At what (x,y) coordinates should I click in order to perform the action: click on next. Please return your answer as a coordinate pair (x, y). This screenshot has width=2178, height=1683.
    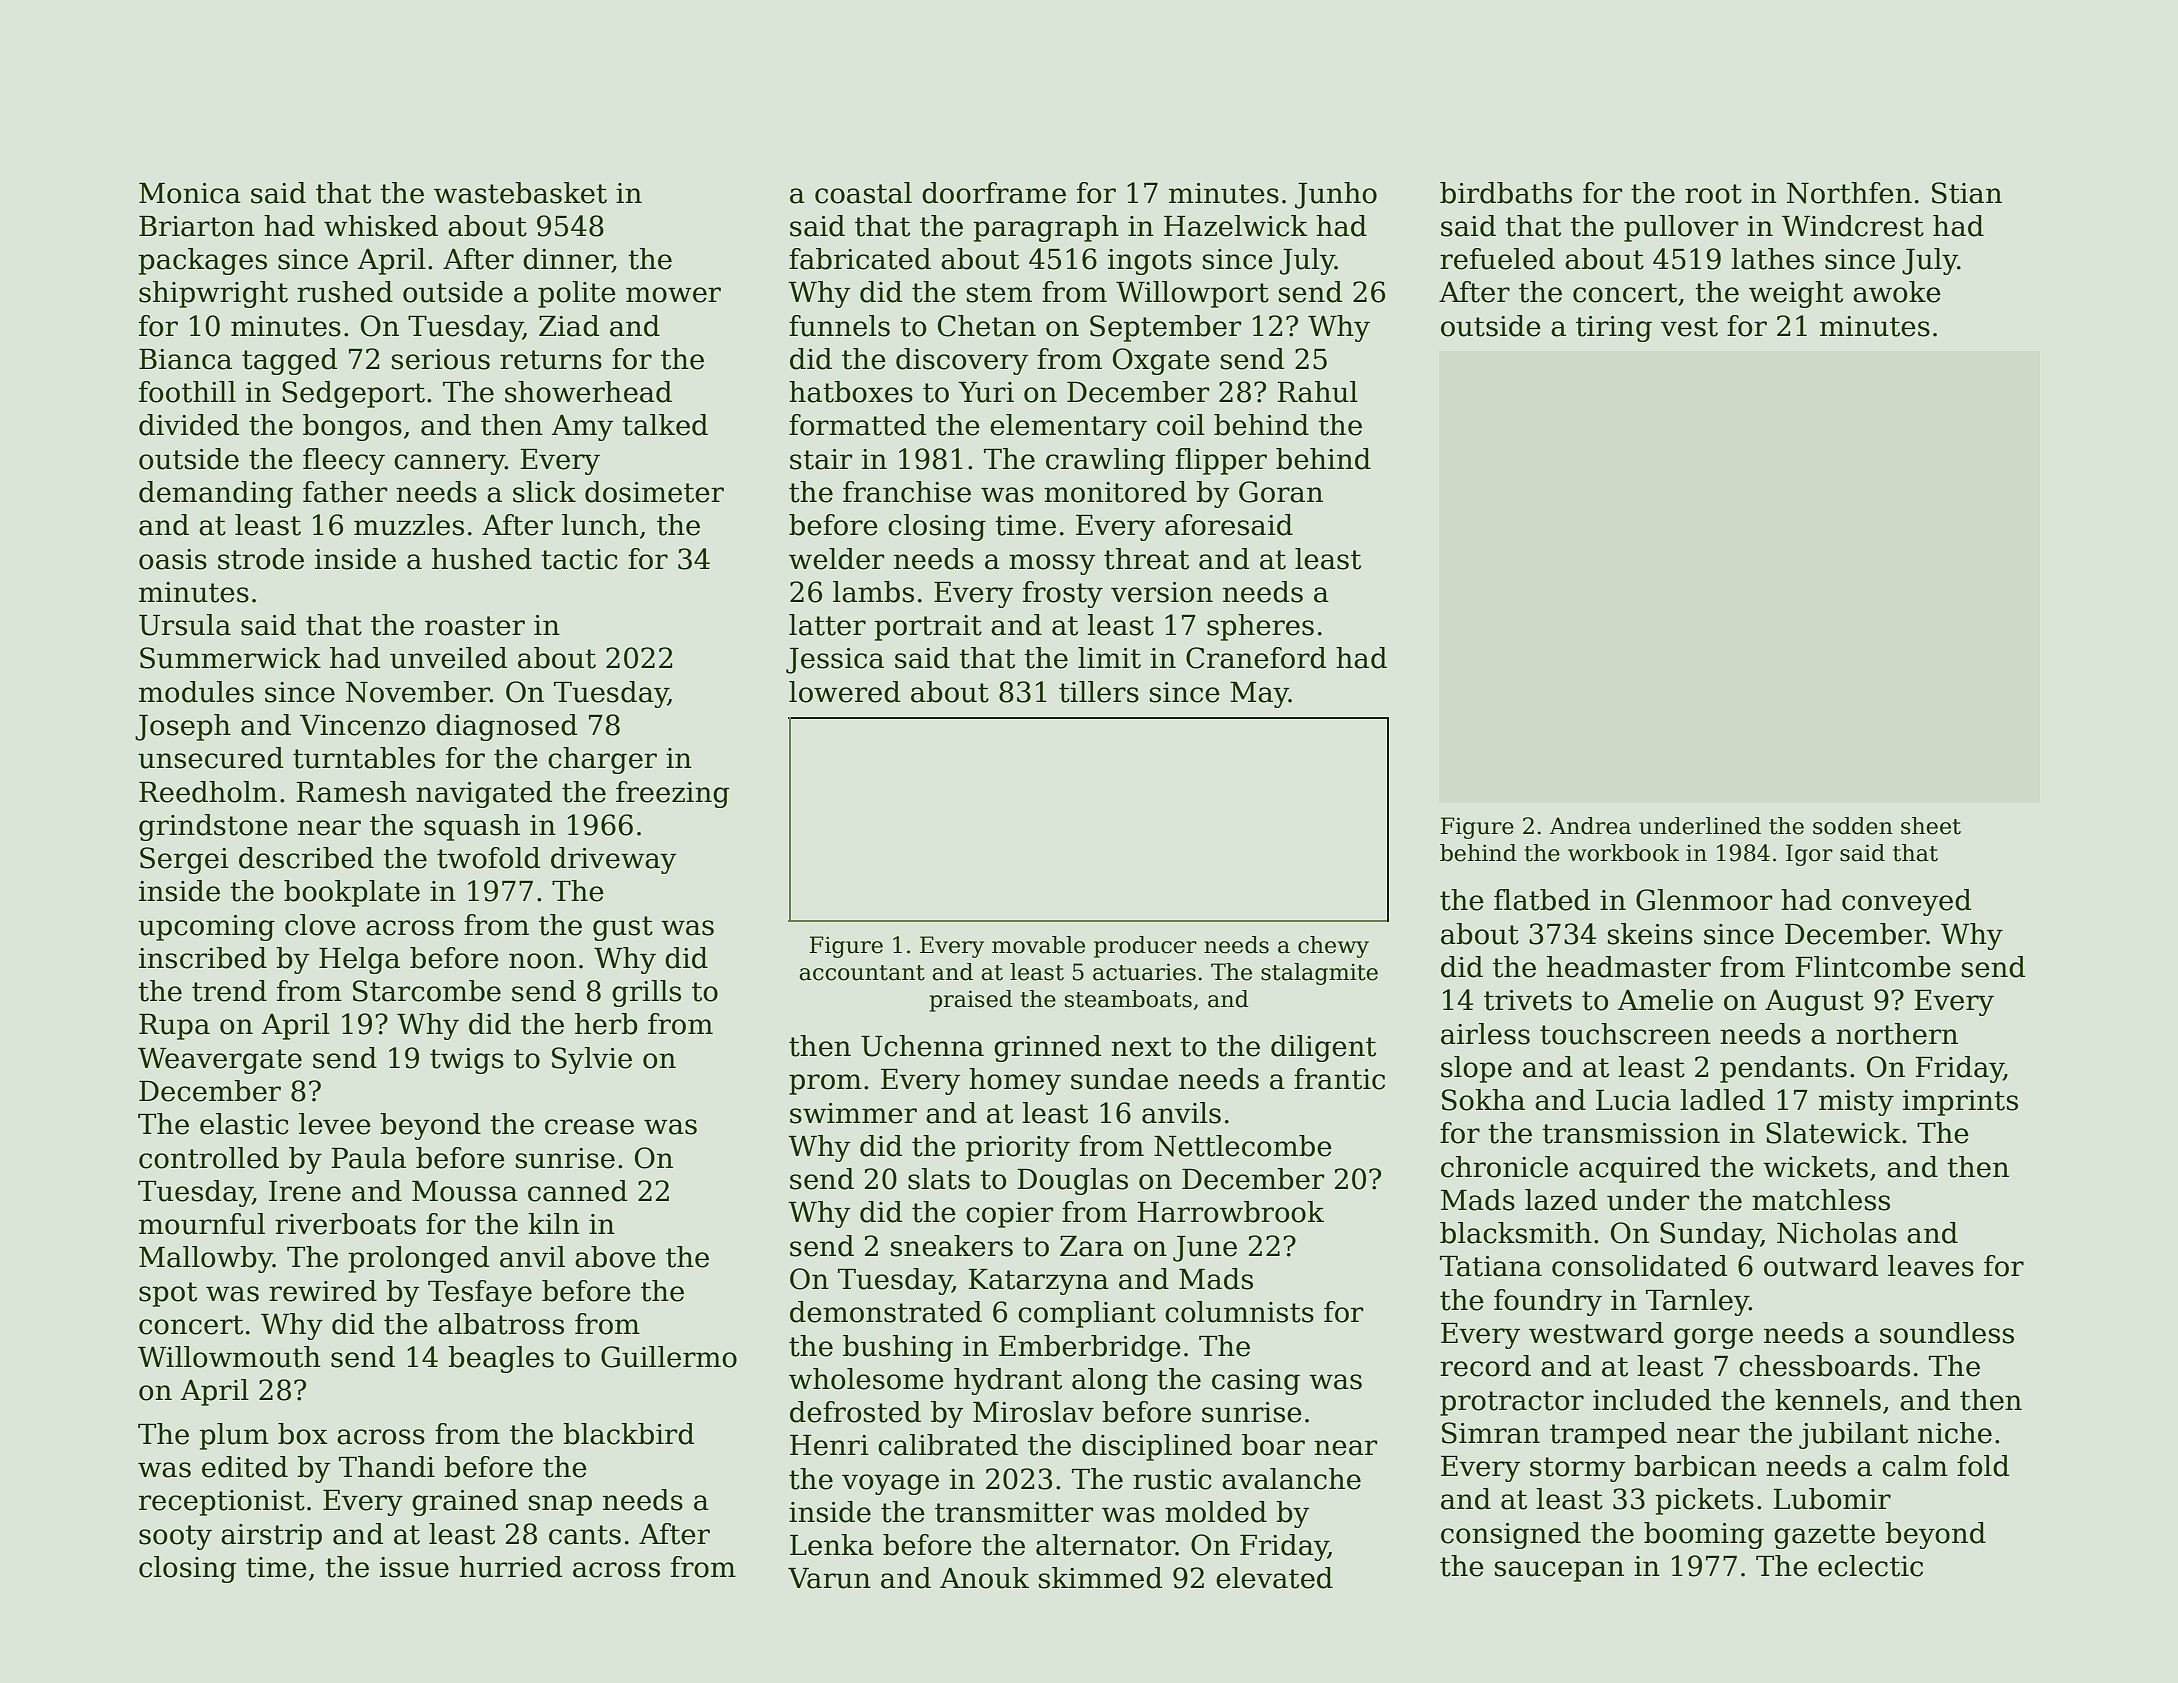
    Looking at the image, I should click on (1141, 1047).
